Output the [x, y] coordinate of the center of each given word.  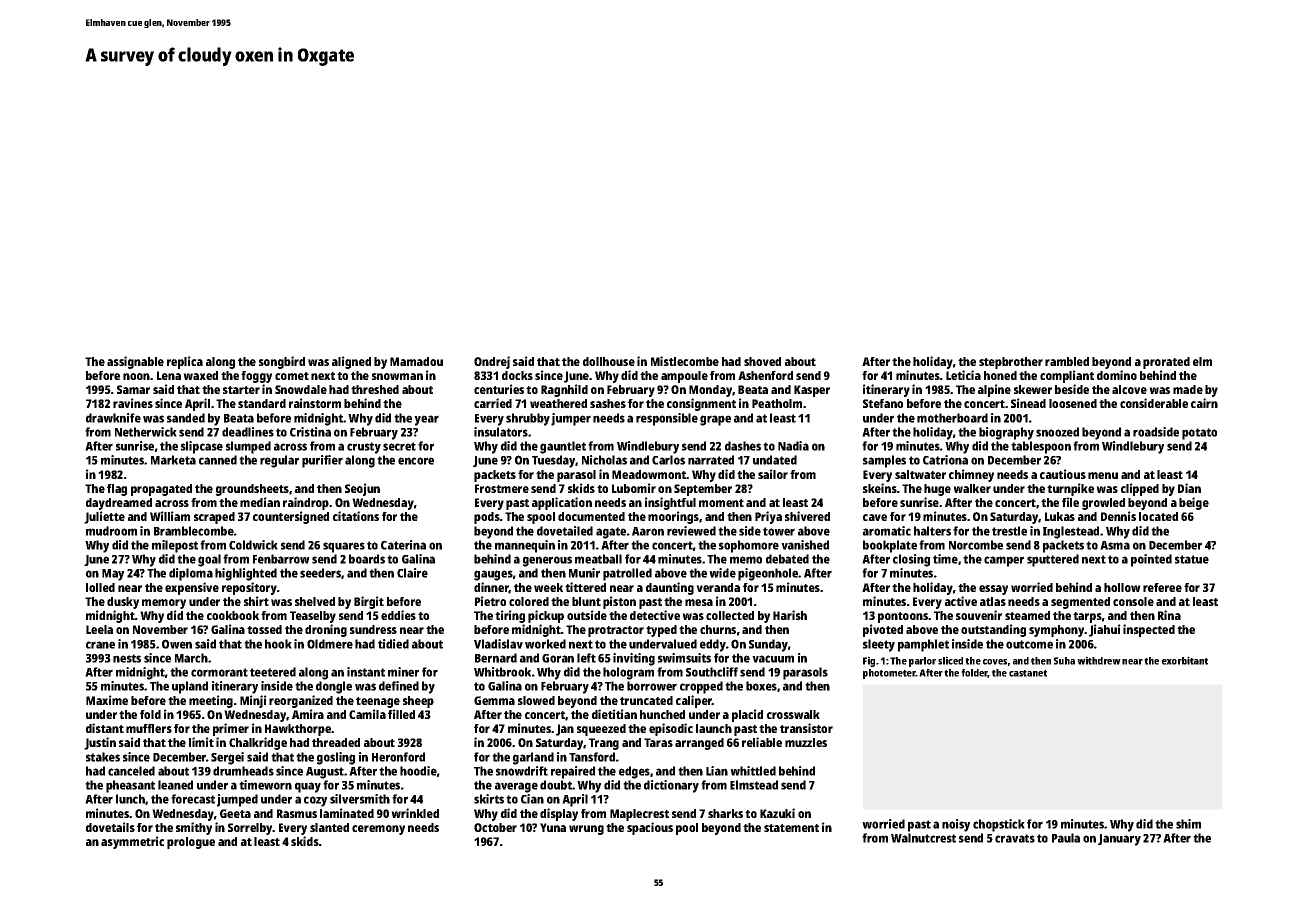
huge [937, 490]
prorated [1166, 363]
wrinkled [415, 813]
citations [356, 516]
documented [591, 516]
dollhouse [609, 361]
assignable [135, 362]
